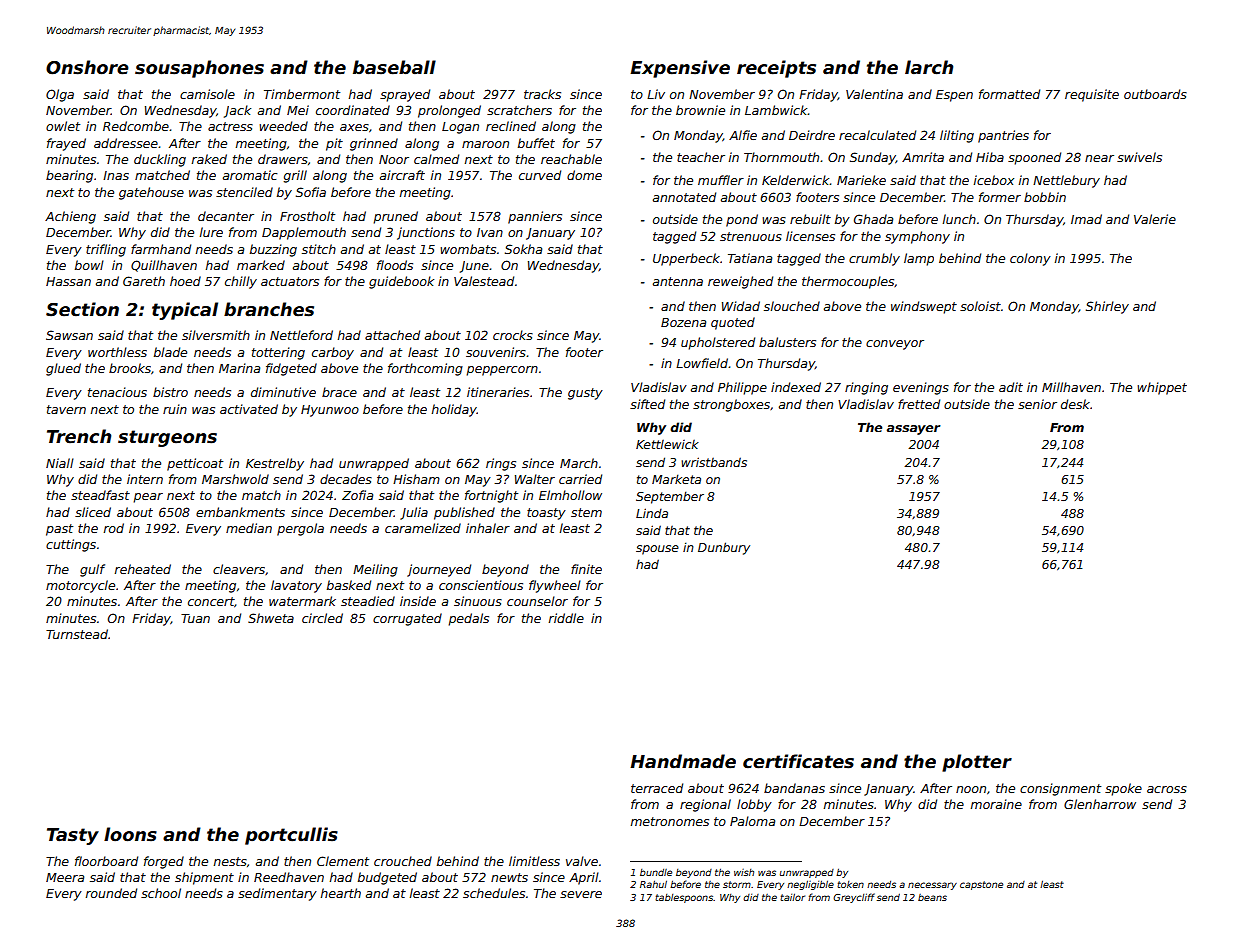 The height and width of the screenshot is (952, 1233). Describe the element at coordinates (130, 834) in the screenshot. I see `loons` at that location.
